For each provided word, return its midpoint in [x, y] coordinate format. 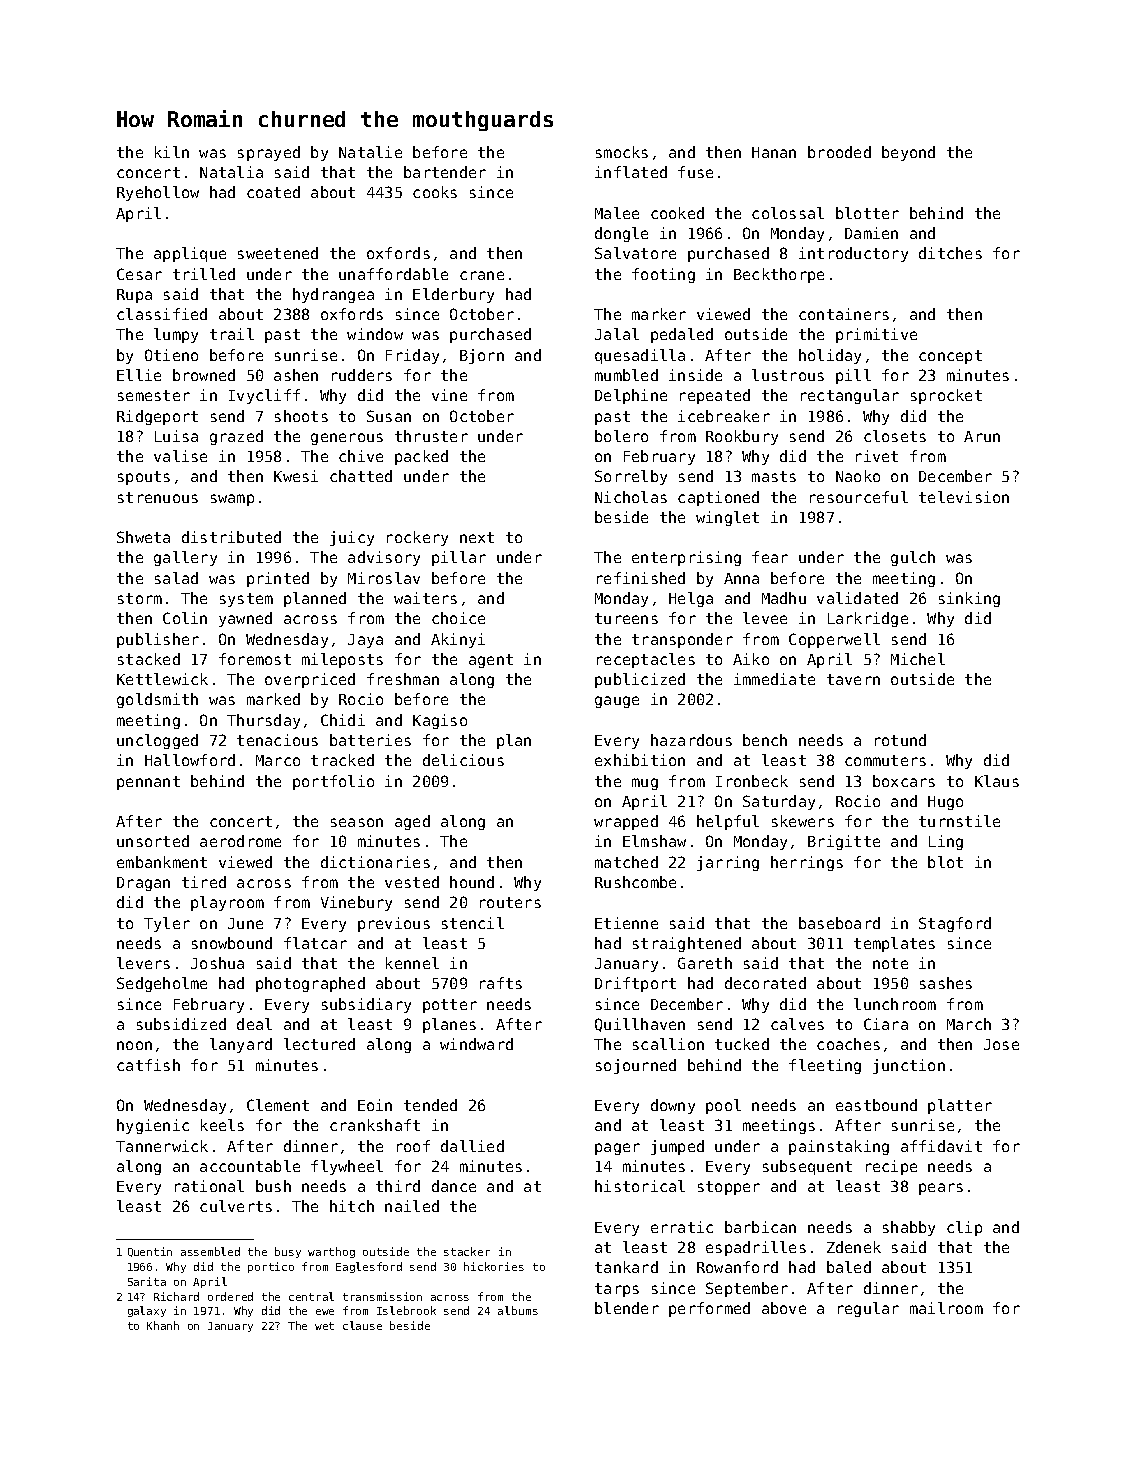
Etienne [626, 923]
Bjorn [482, 356]
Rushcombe [635, 882]
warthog [331, 1252]
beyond [908, 153]
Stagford [955, 924]
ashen [296, 375]
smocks [622, 152]
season [357, 822]
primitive [876, 335]
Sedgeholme [162, 984]
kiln [172, 152]
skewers [803, 821]
